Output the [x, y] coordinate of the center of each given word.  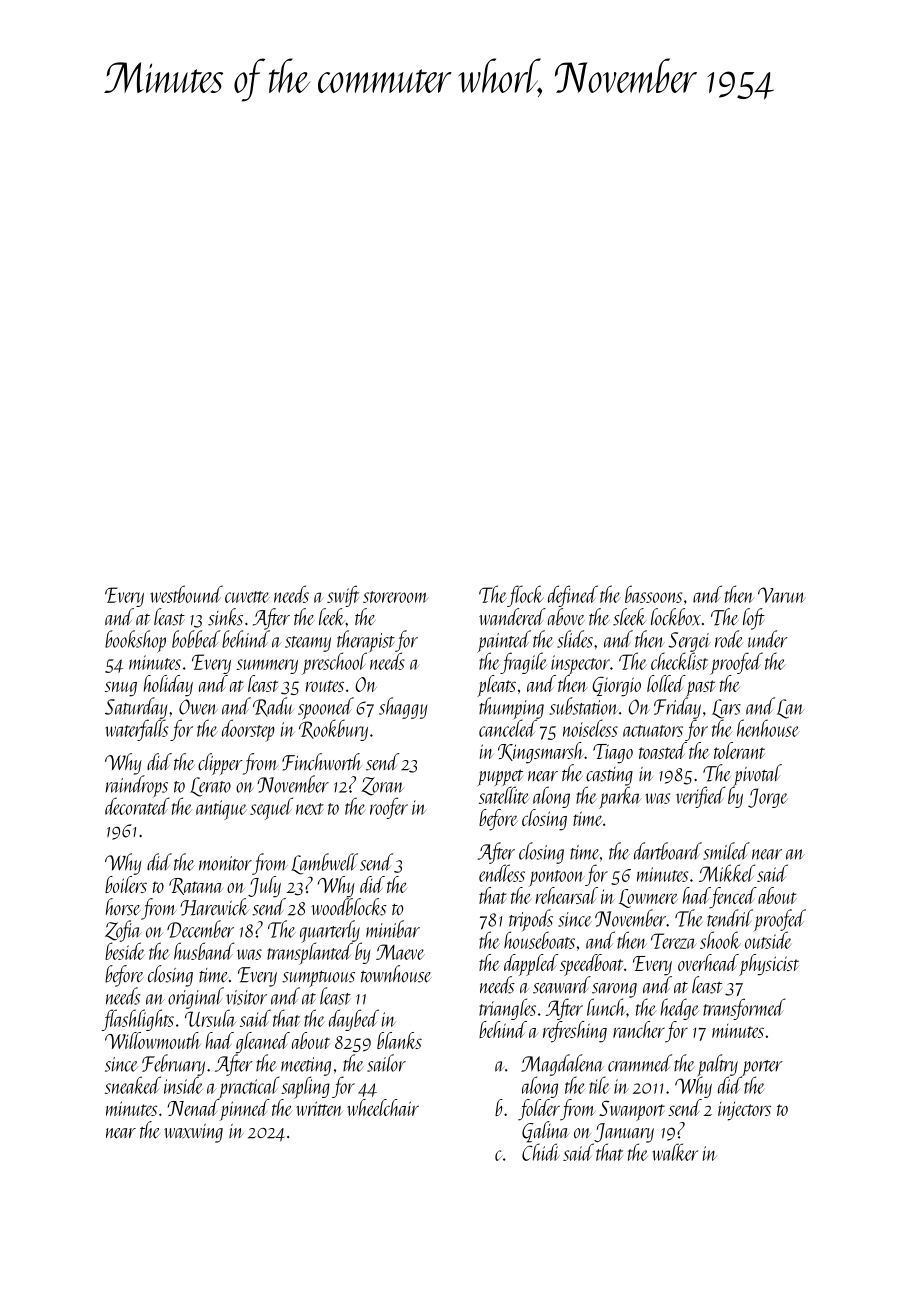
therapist [366, 641]
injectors [744, 1111]
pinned [244, 1110]
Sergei [689, 642]
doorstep [248, 730]
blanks [399, 1040]
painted [504, 641]
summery [267, 666]
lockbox [676, 617]
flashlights [137, 1020]
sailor [386, 1063]
